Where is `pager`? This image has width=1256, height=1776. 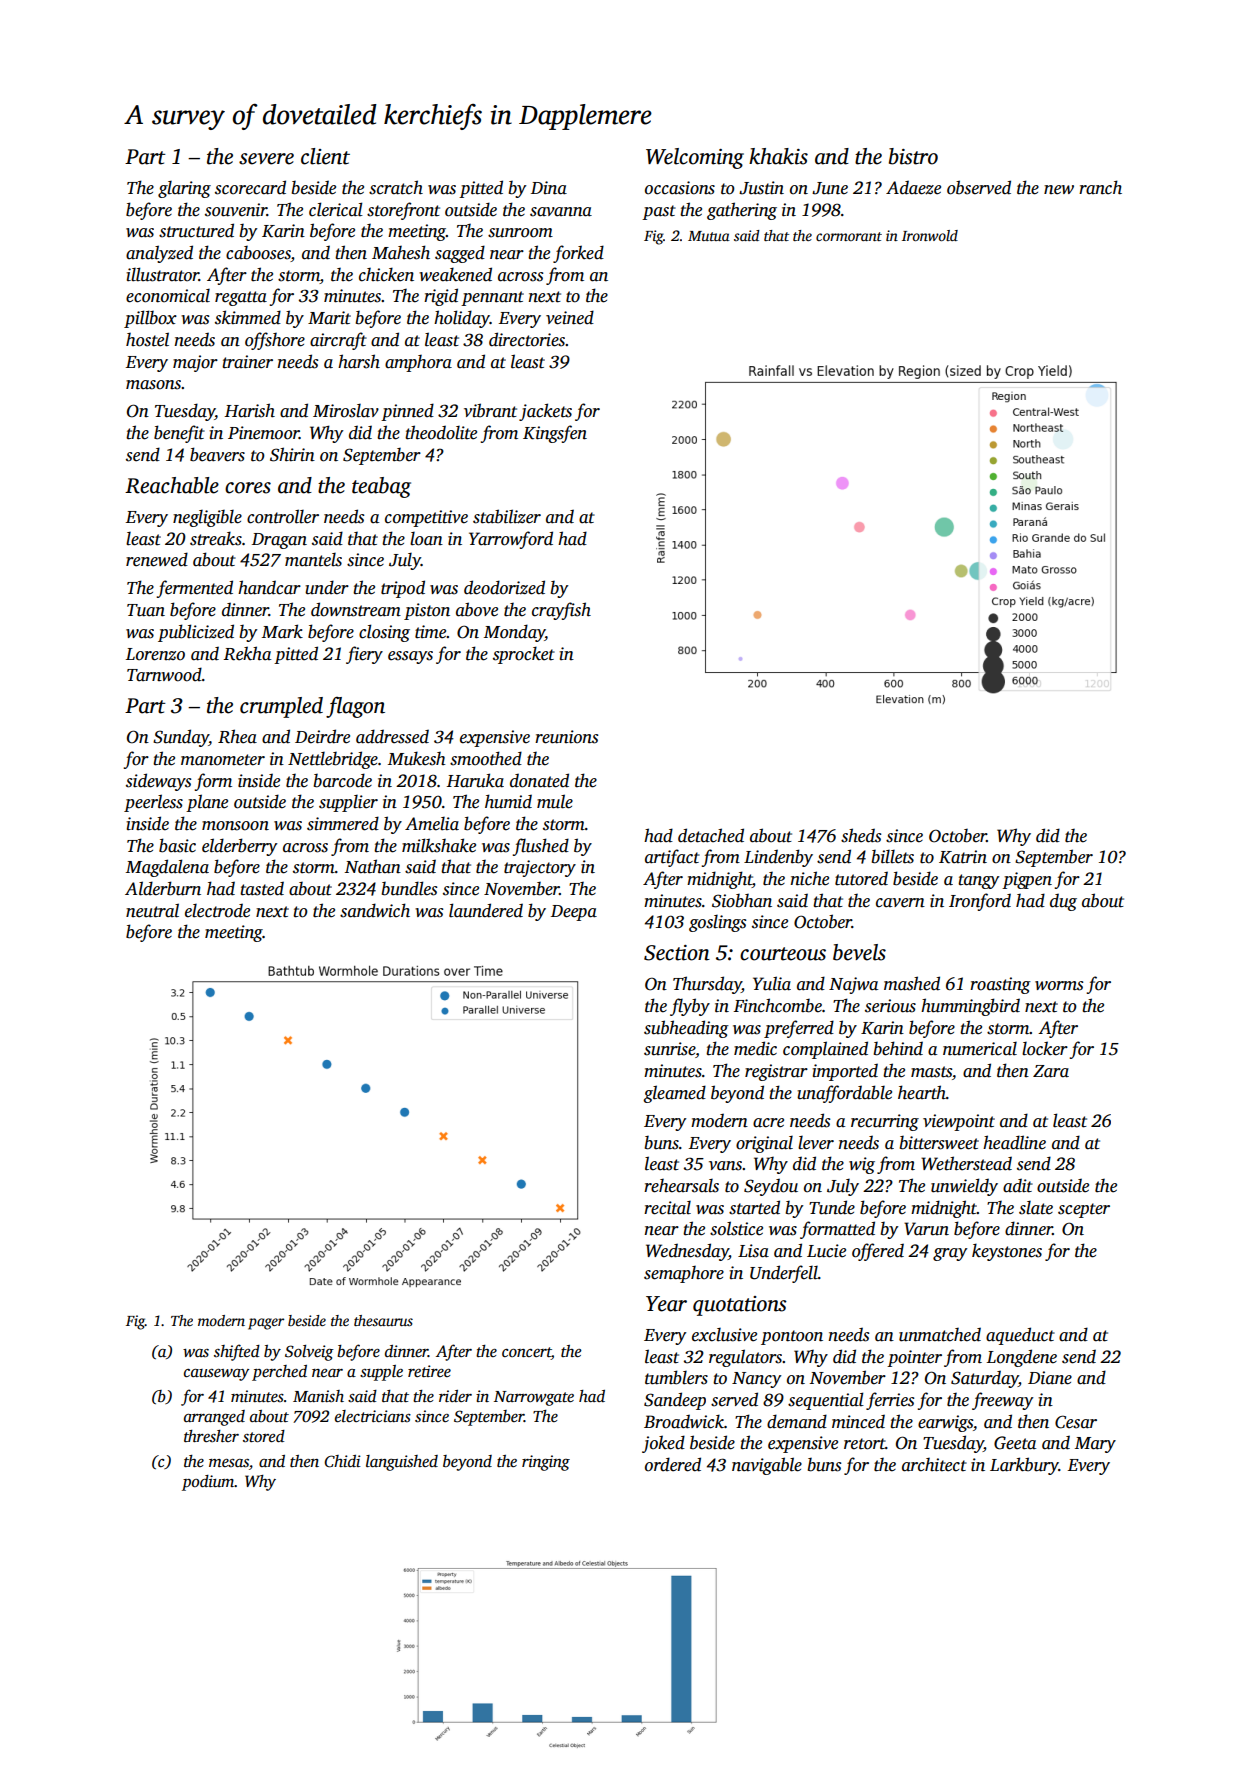
pager is located at coordinates (266, 1324).
